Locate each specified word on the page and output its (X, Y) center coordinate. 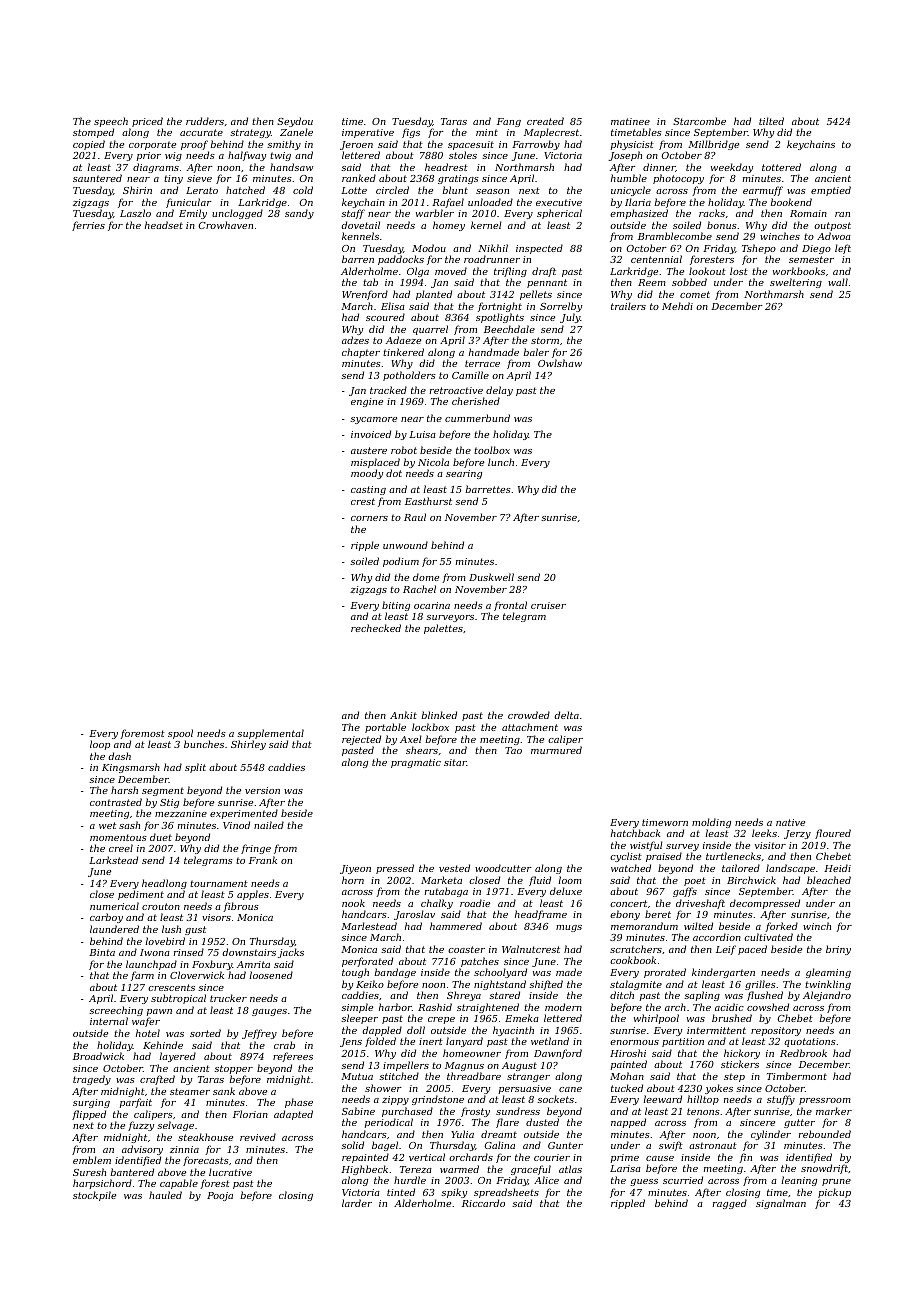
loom (570, 880)
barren (358, 259)
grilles (760, 985)
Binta (102, 952)
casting (368, 490)
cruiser (548, 605)
